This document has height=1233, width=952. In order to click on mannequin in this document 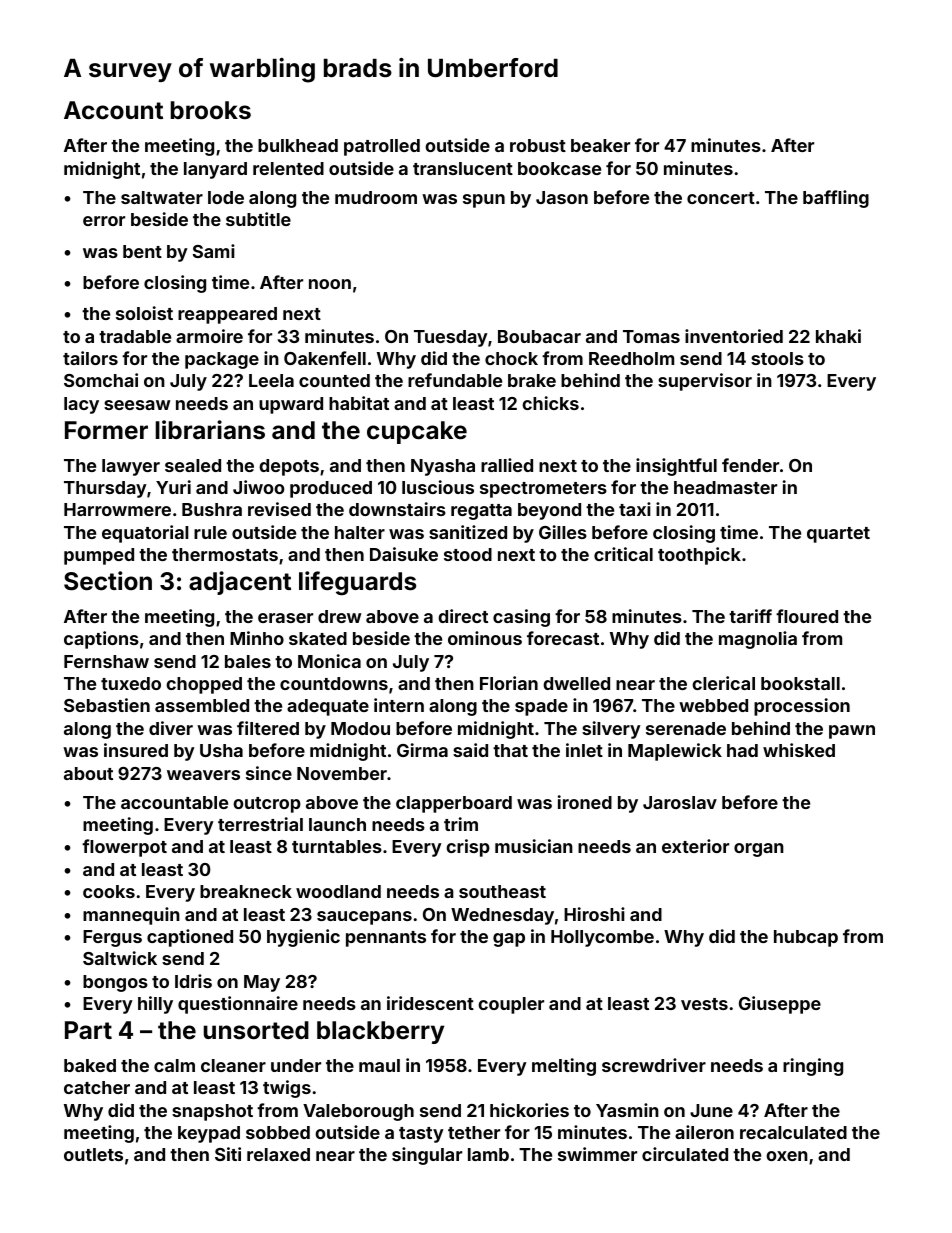, I will do `click(131, 916)`.
